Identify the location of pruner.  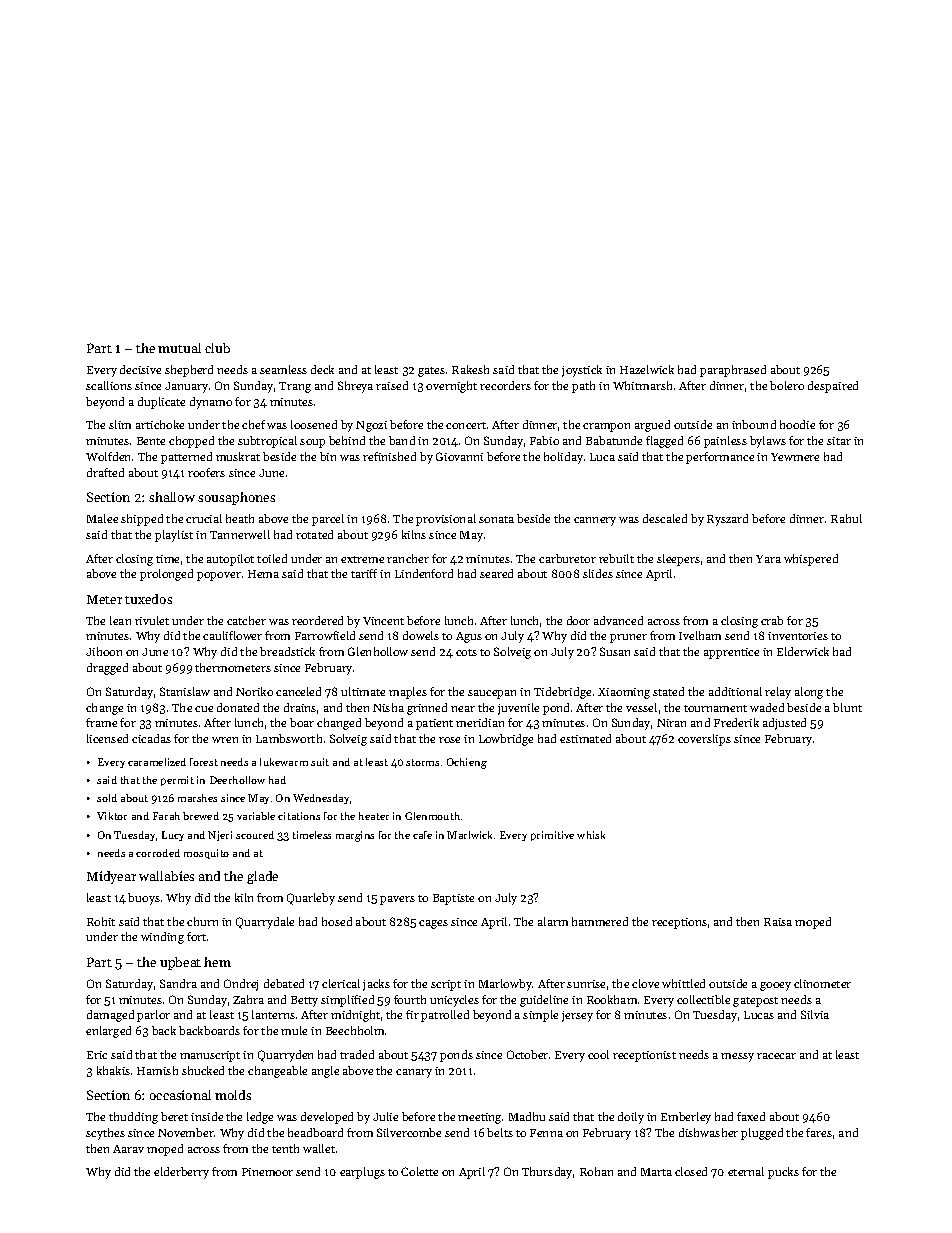
(628, 638).
